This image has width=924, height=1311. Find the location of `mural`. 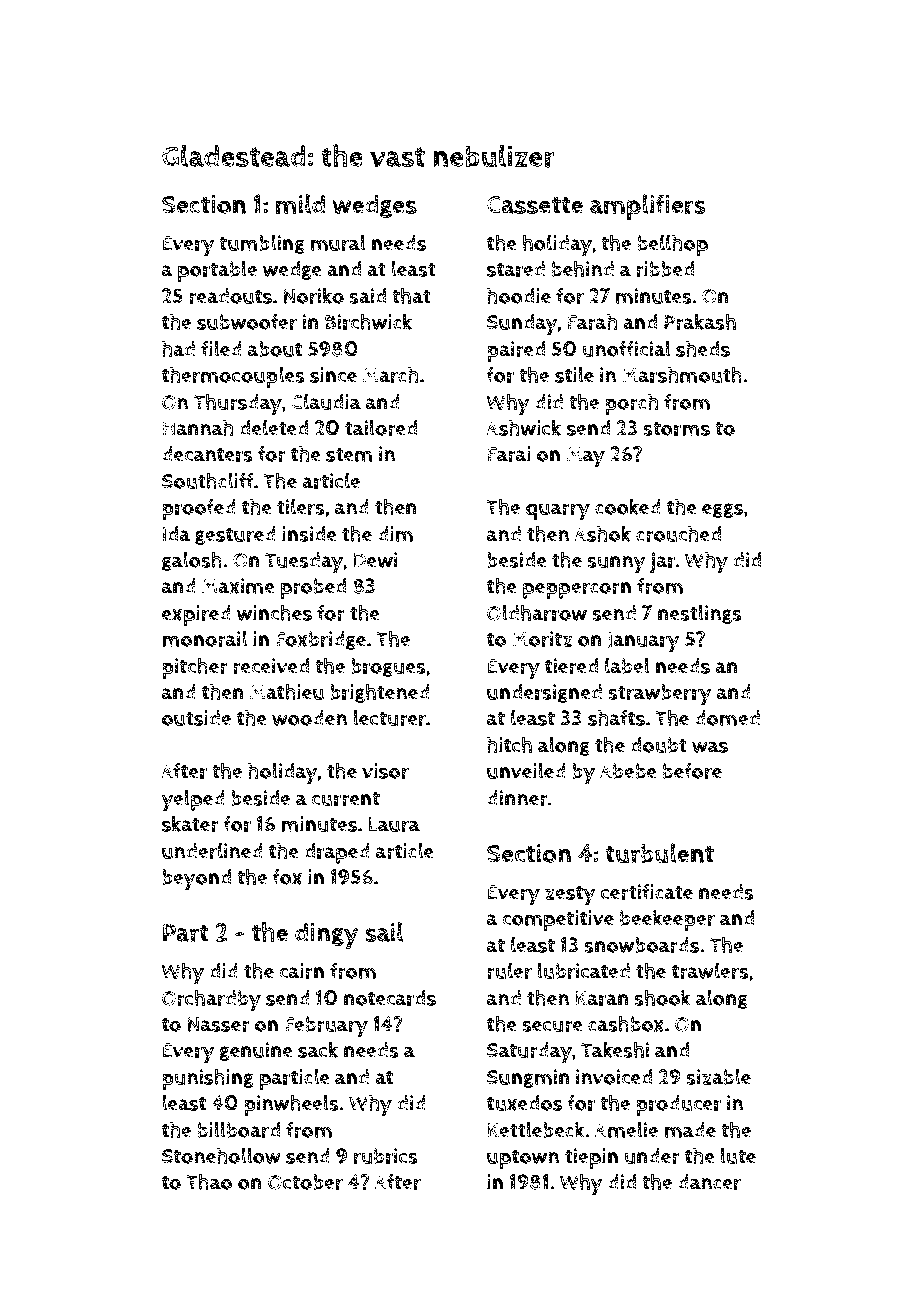

mural is located at coordinates (338, 242).
